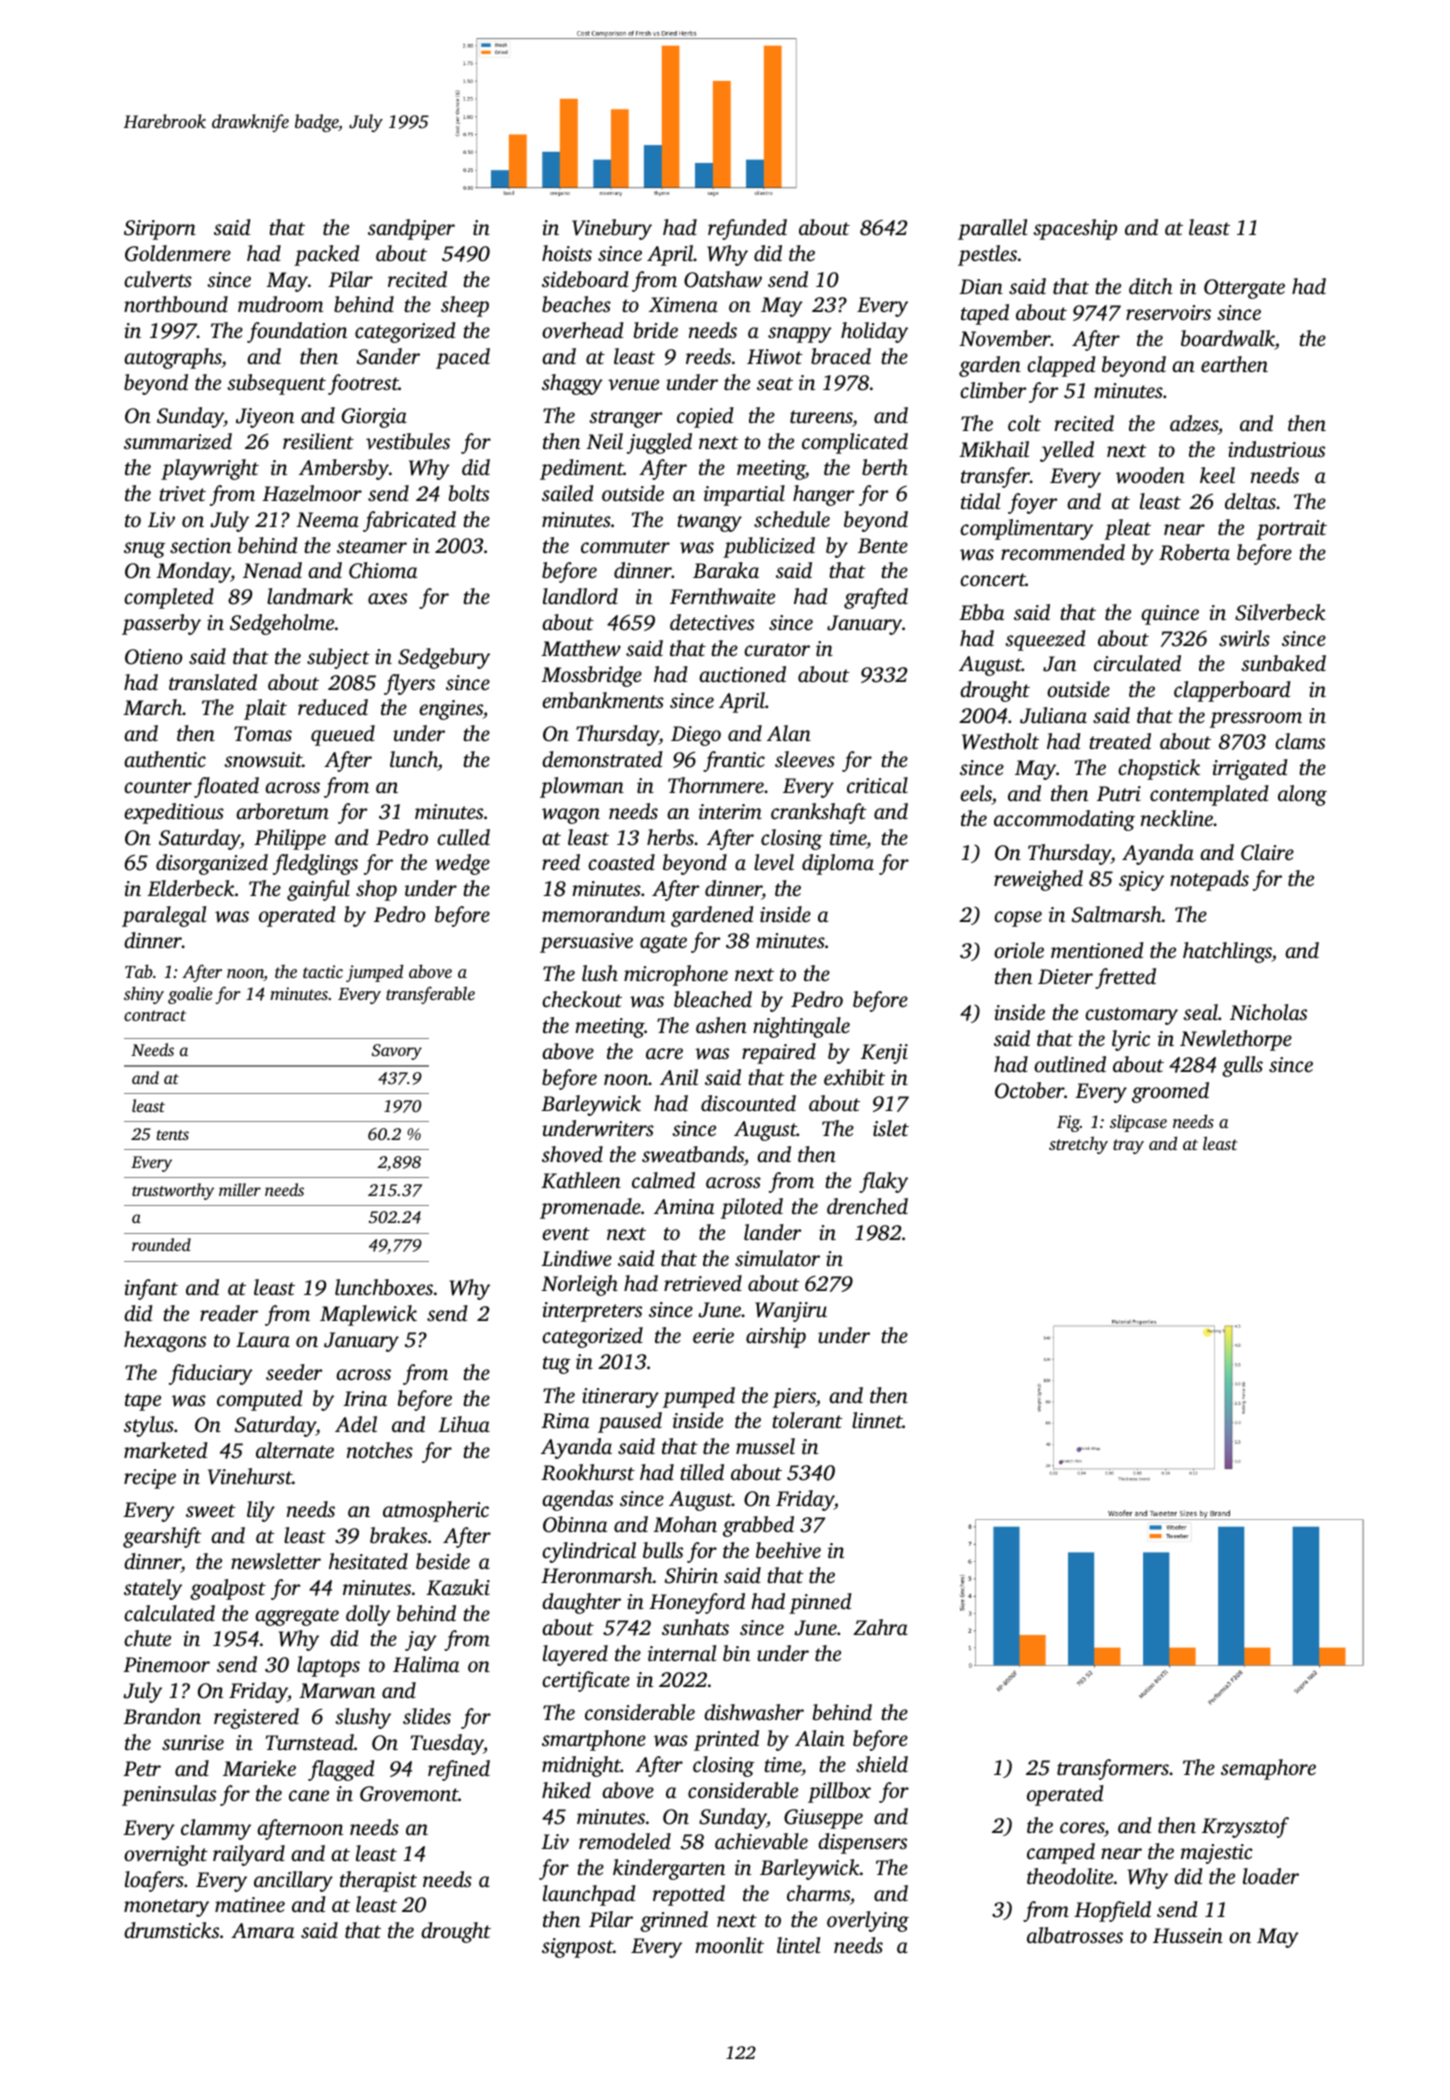 The height and width of the page is (2100, 1450). I want to click on notepads, so click(1209, 880).
